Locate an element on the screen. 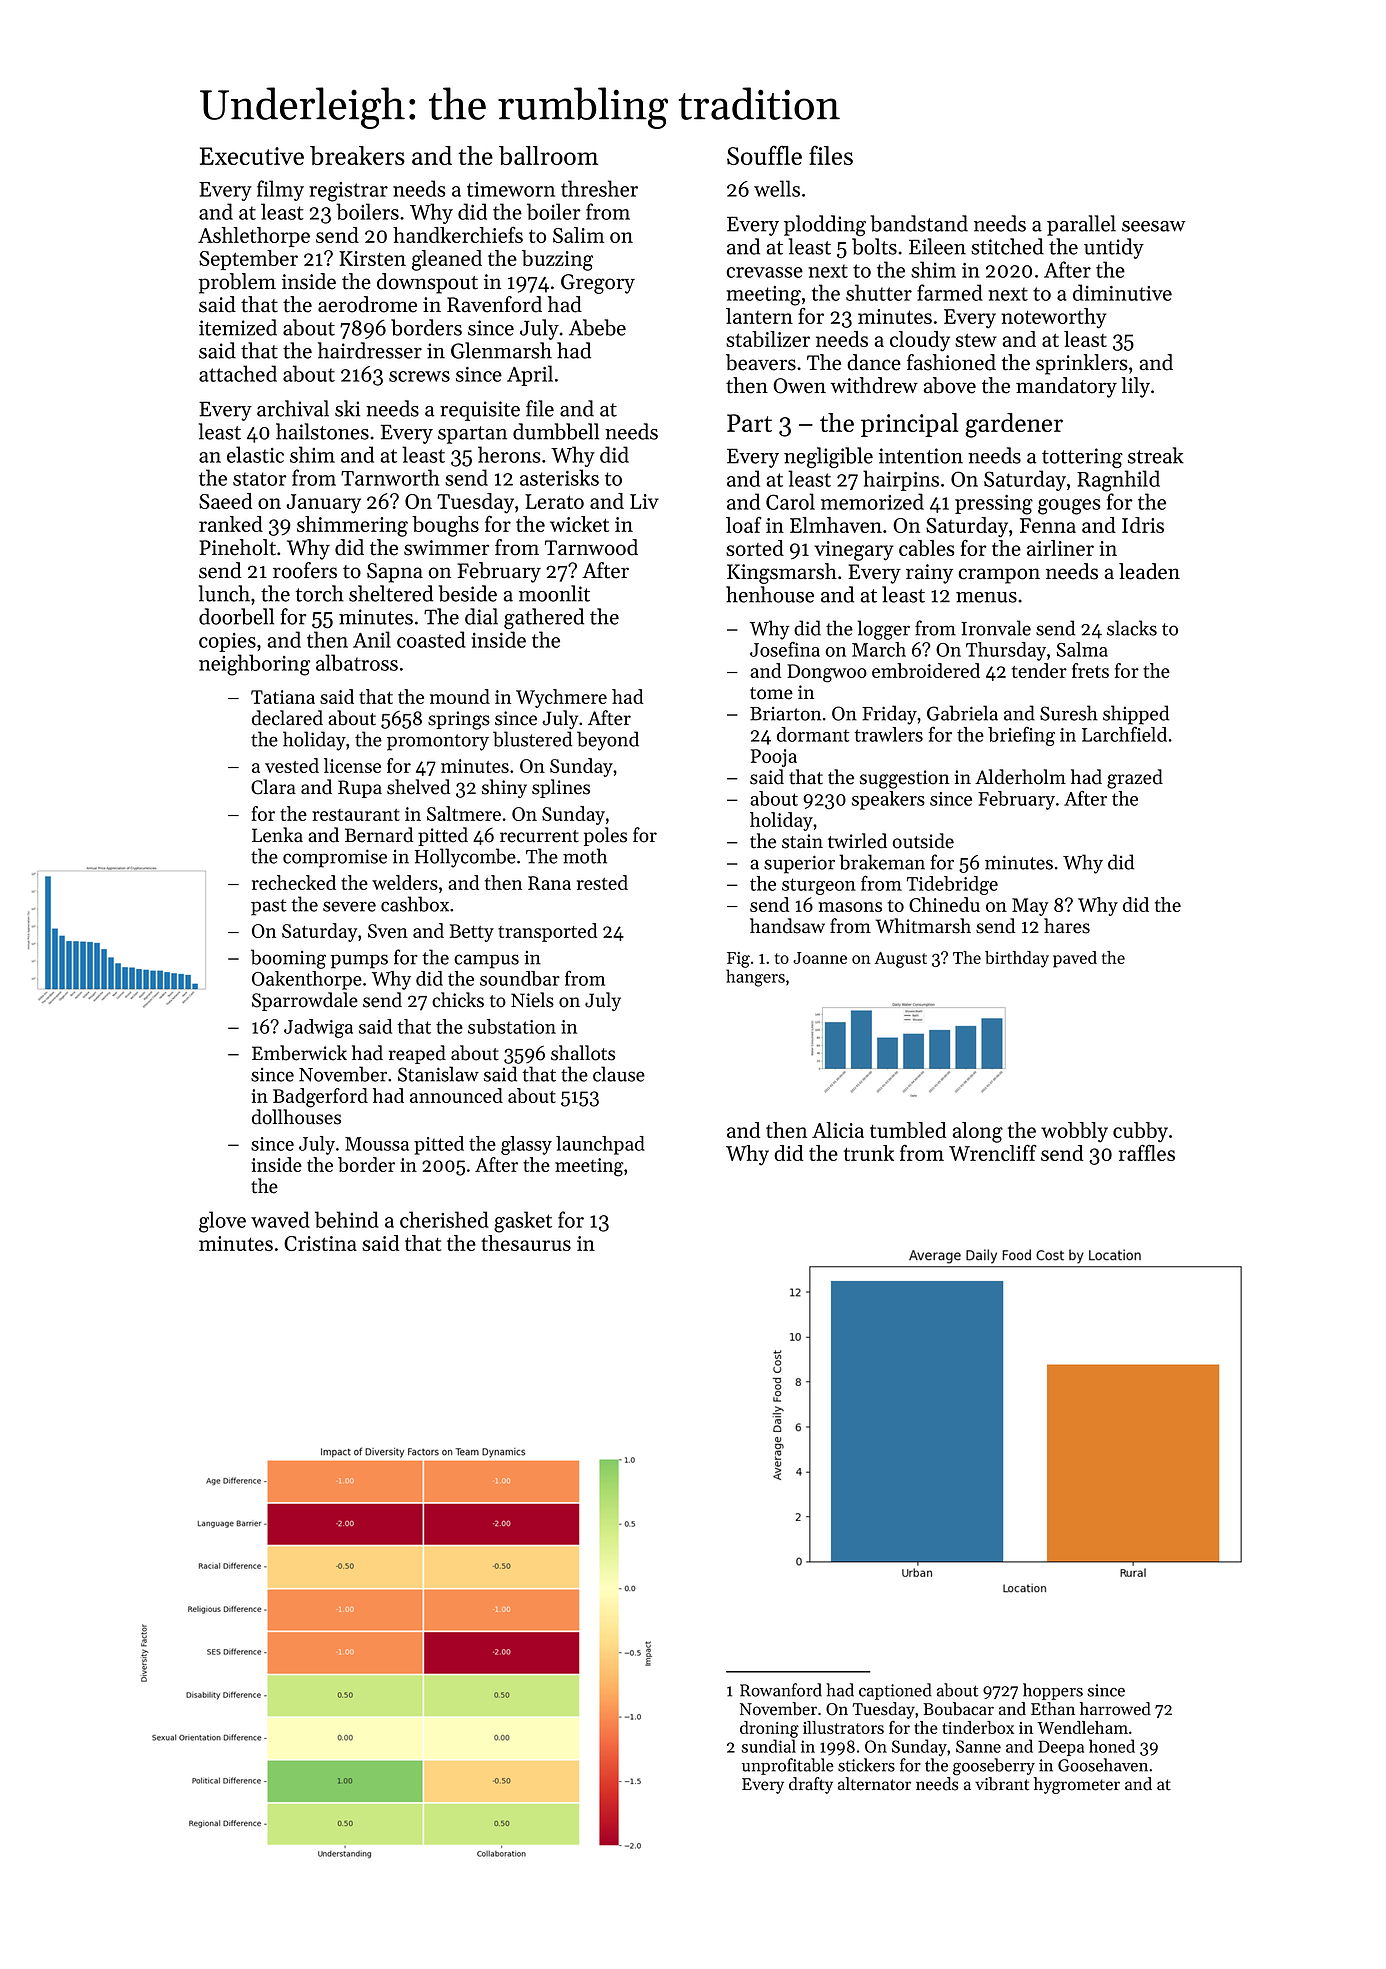 The height and width of the screenshot is (1969, 1386). hoppers is located at coordinates (1053, 1691).
